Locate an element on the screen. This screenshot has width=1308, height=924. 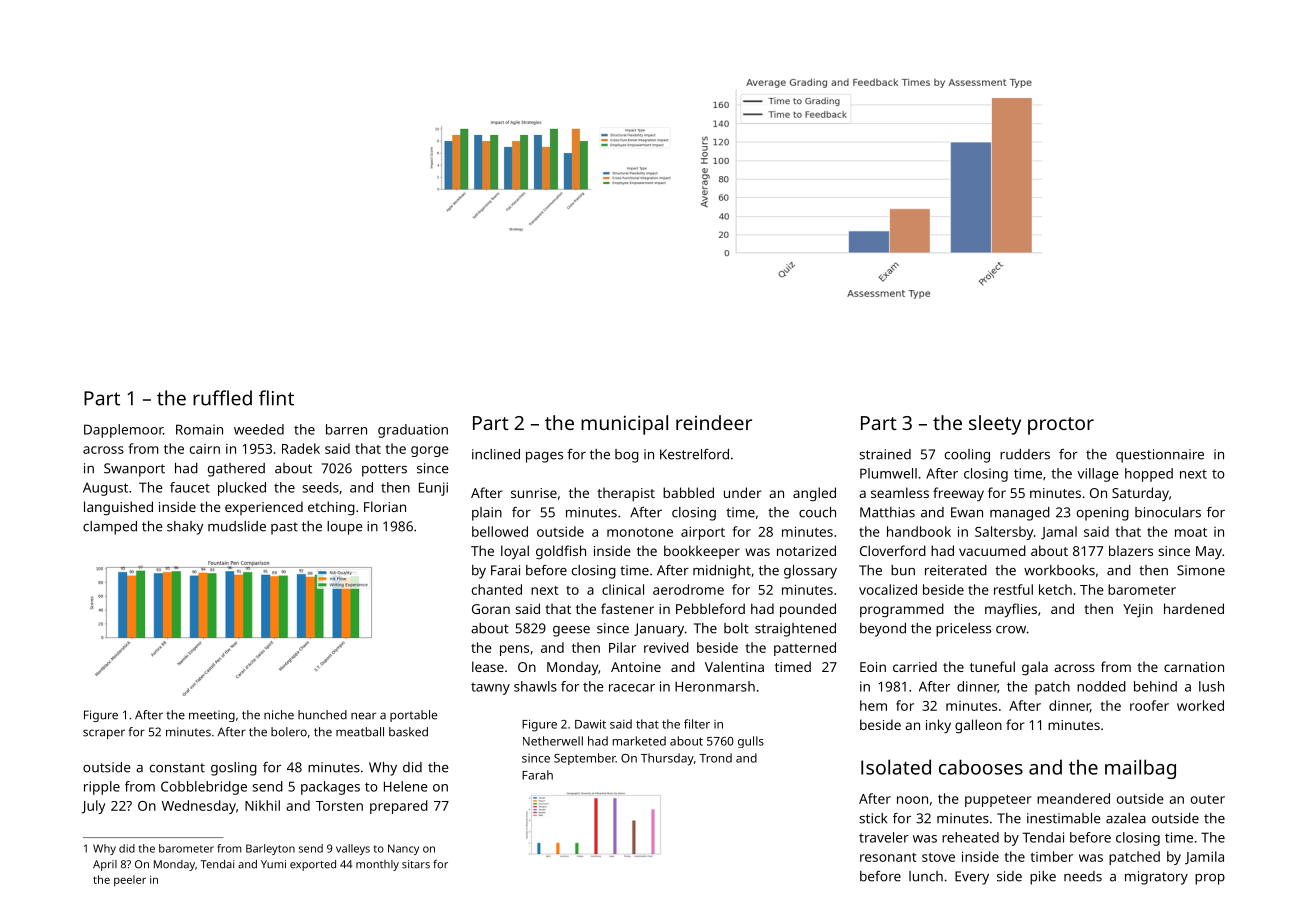
meeting is located at coordinates (212, 716).
